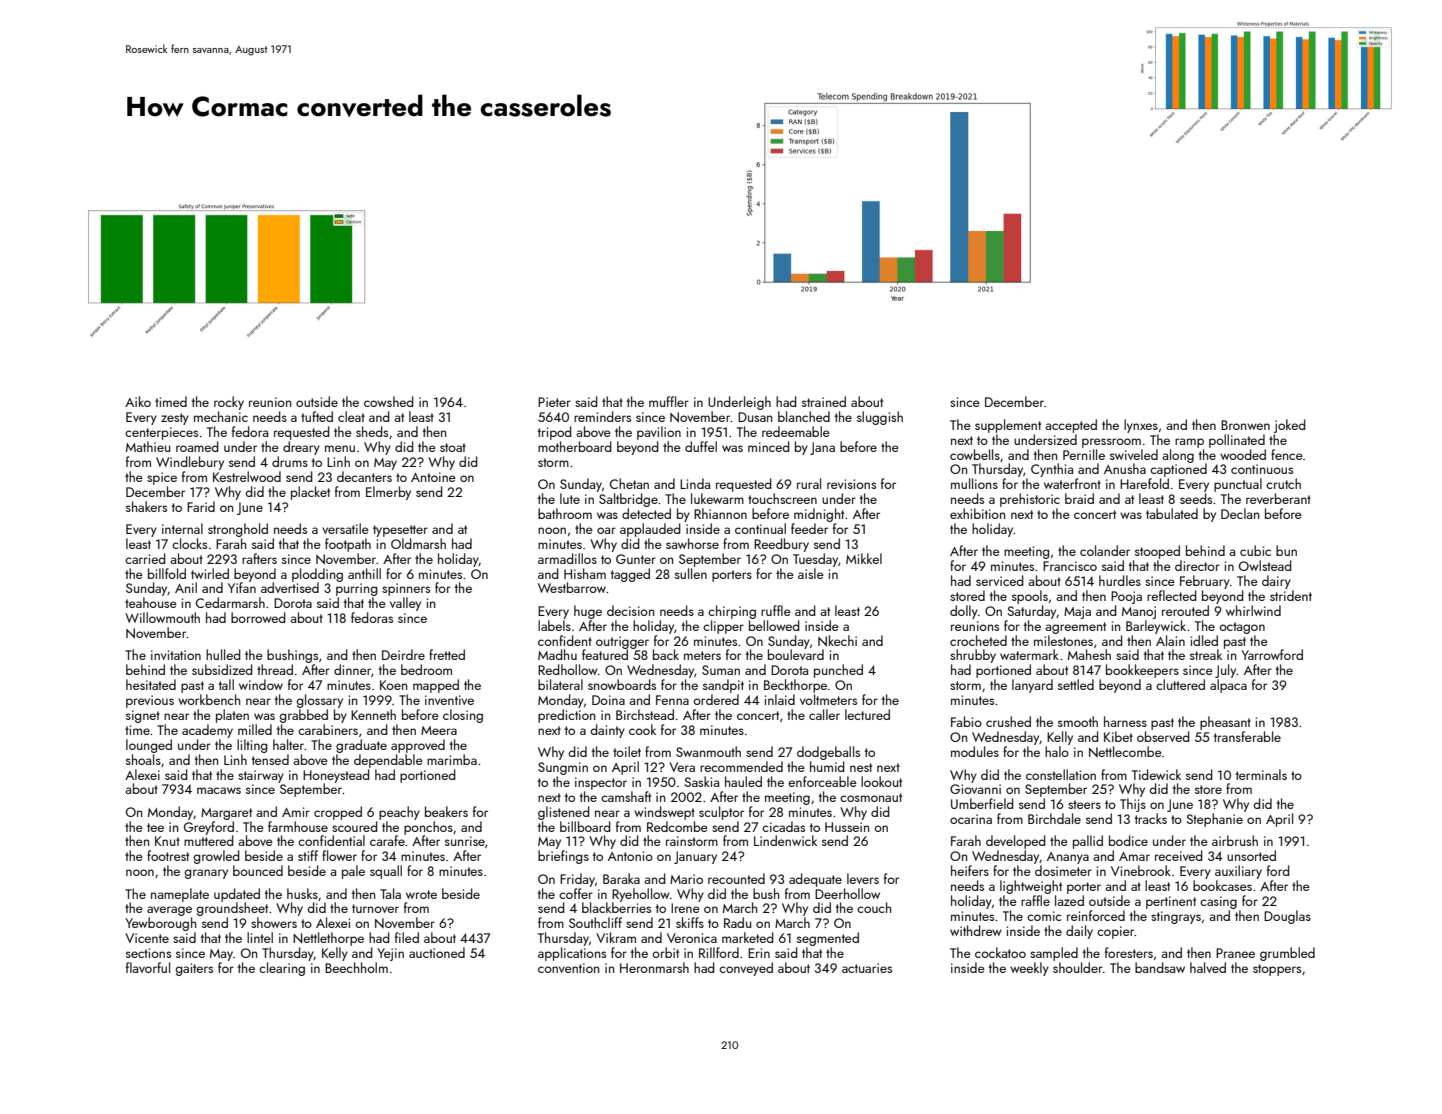  What do you see at coordinates (847, 893) in the document?
I see `Deerhollow` at bounding box center [847, 893].
